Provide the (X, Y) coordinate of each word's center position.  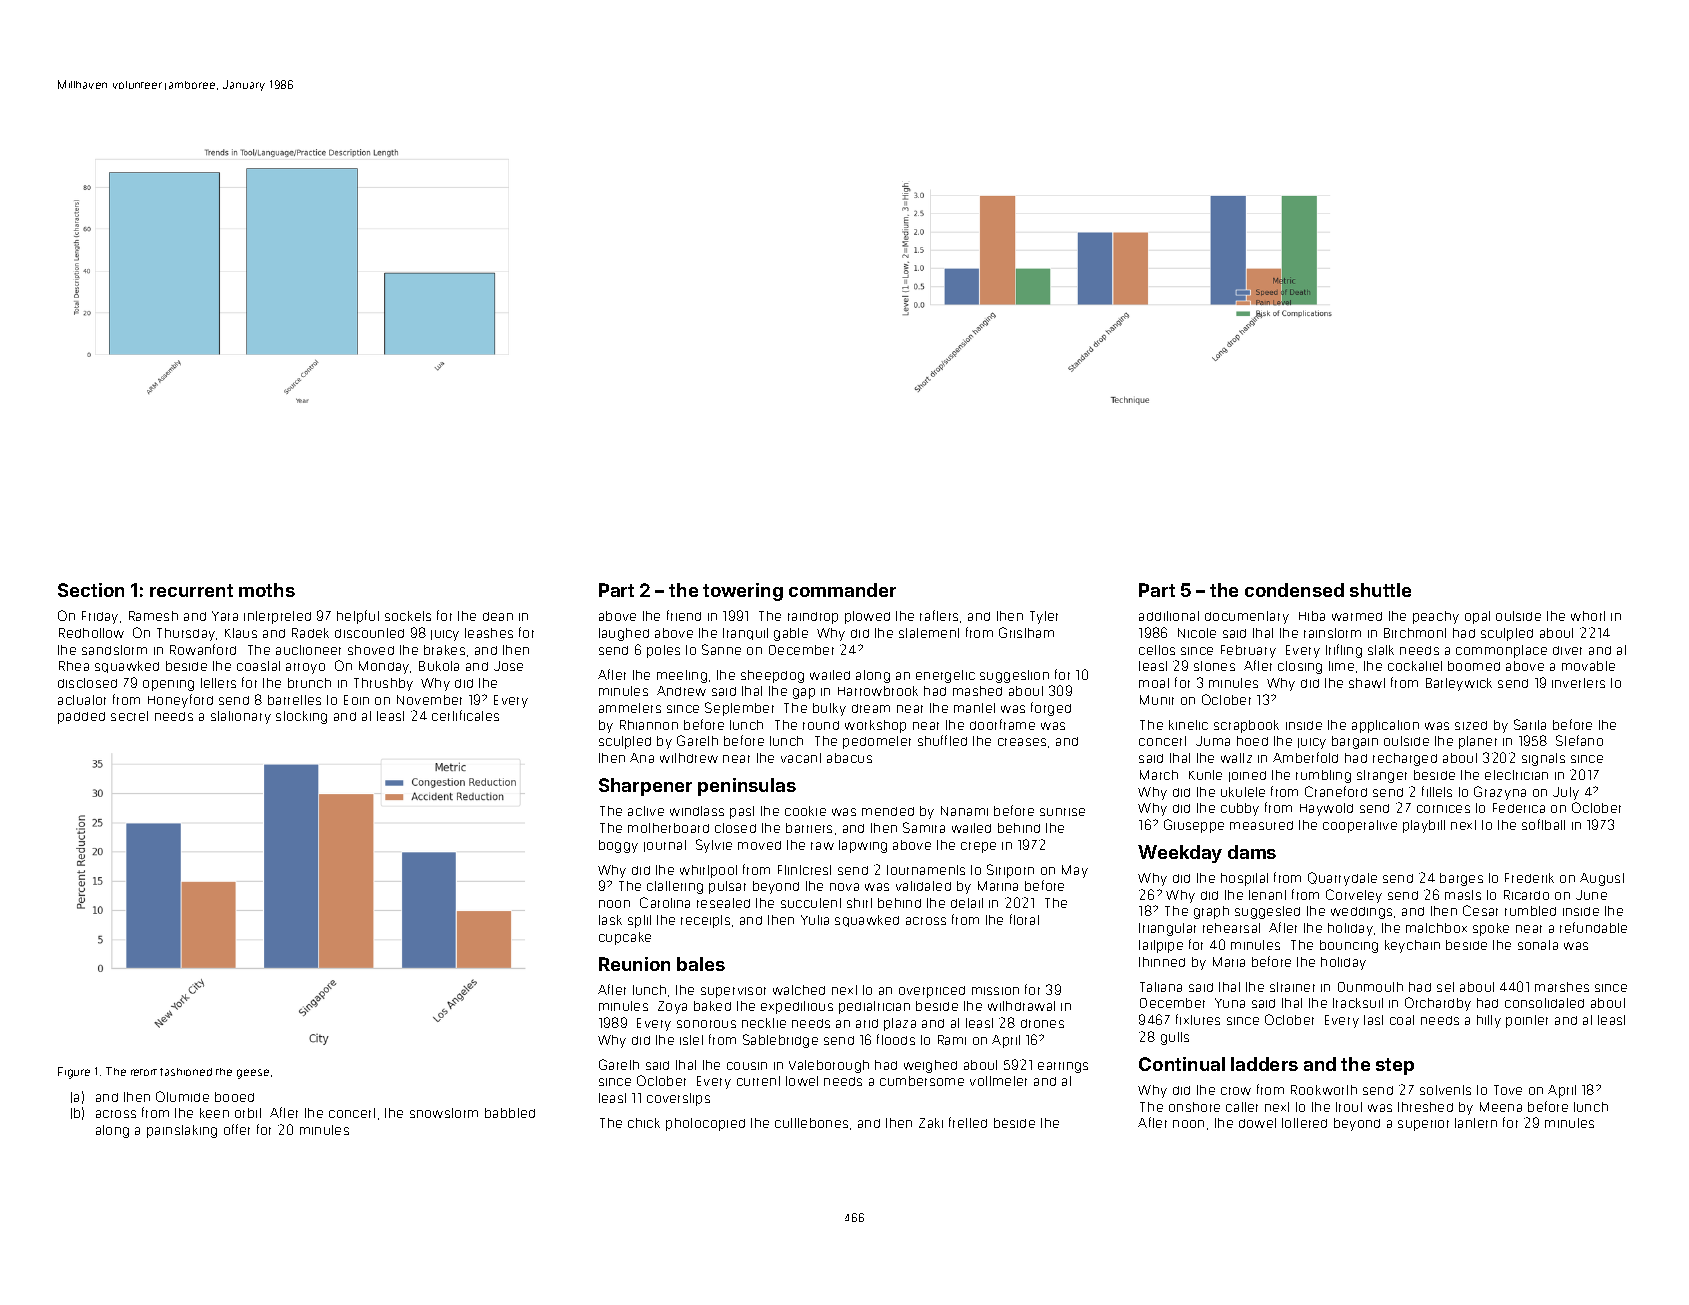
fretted (968, 1122)
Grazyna (1500, 793)
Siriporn (1010, 871)
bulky (829, 709)
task (610, 920)
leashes (489, 633)
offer (237, 1129)
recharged (1405, 759)
